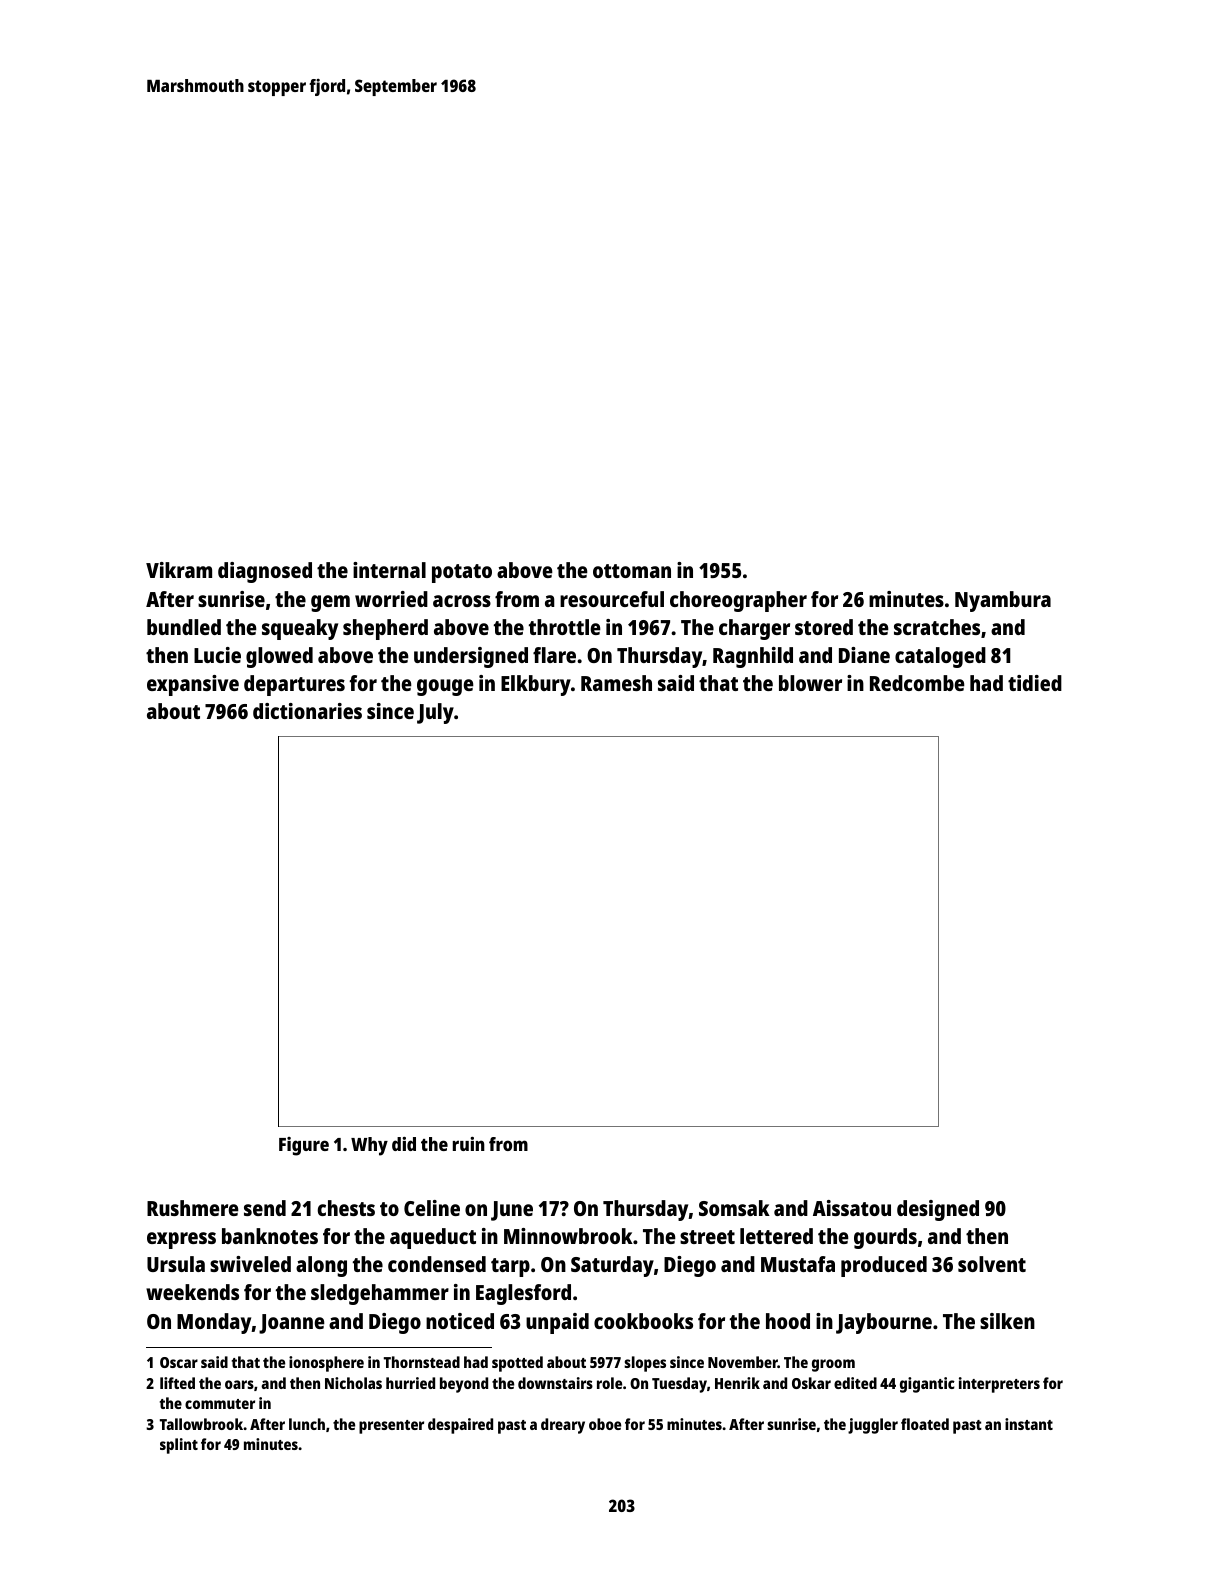  Describe the element at coordinates (294, 685) in the page. I see `departures` at that location.
